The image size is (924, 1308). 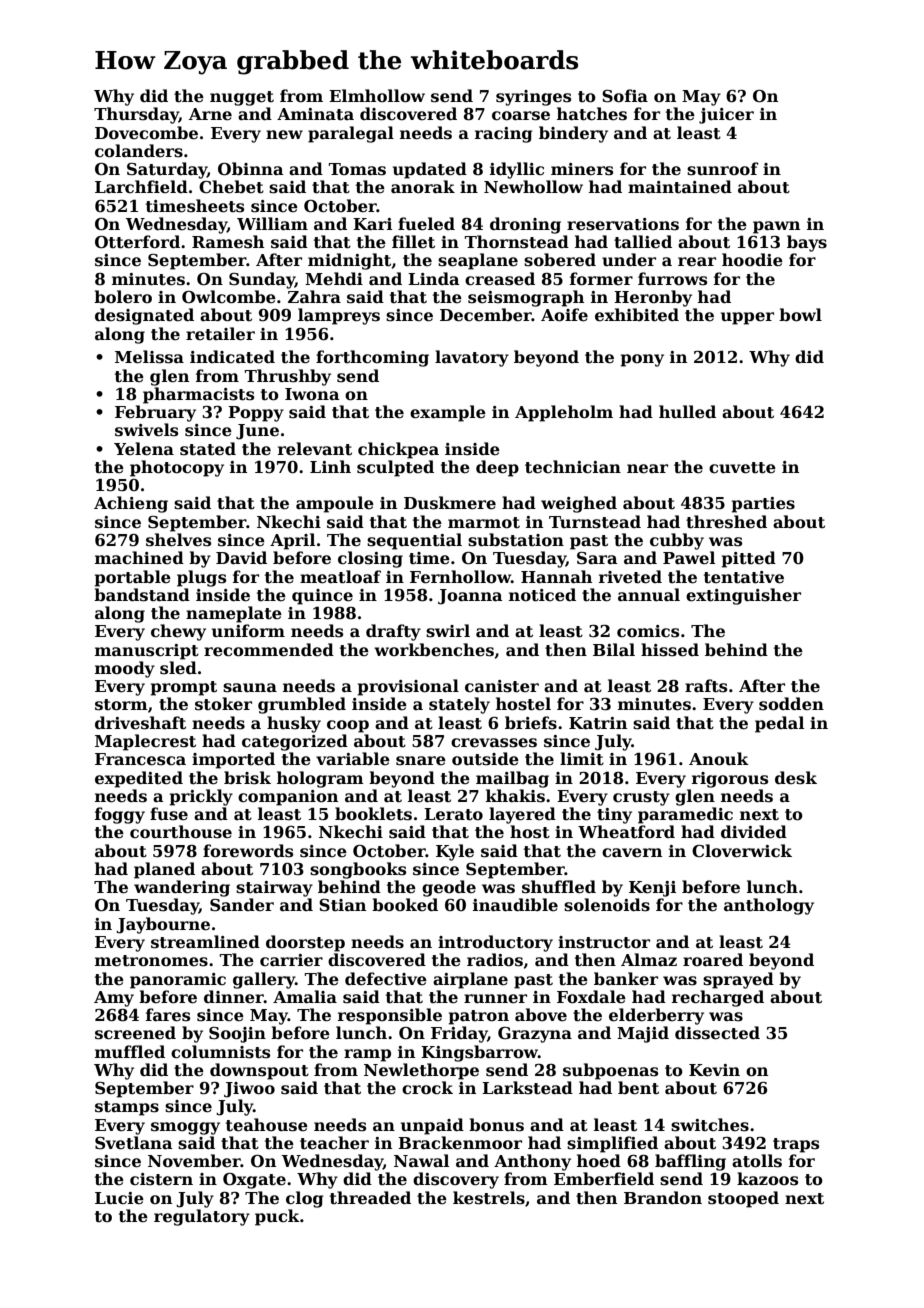 What do you see at coordinates (641, 798) in the image?
I see `crusty` at bounding box center [641, 798].
